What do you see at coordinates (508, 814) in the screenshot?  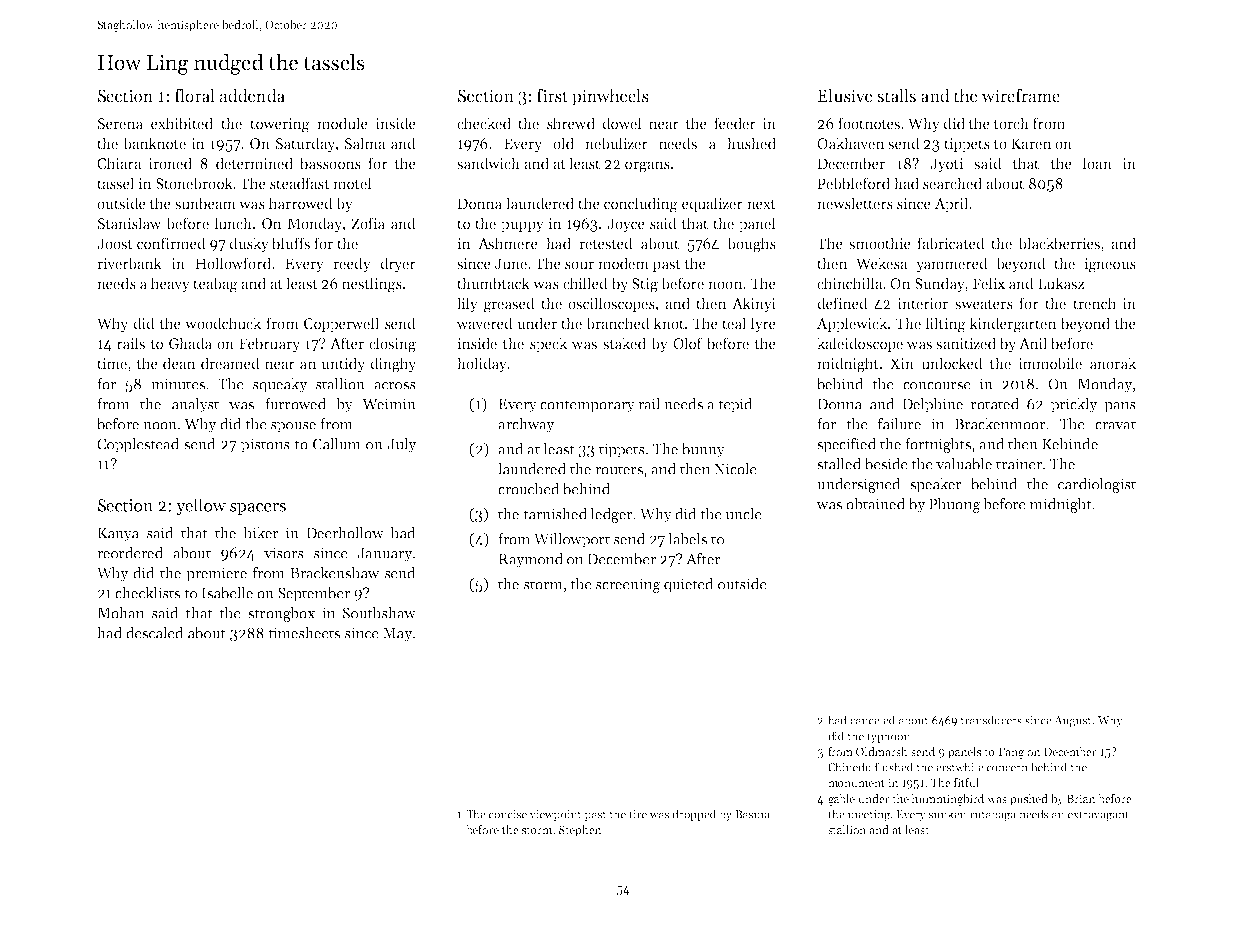 I see `concise` at bounding box center [508, 814].
